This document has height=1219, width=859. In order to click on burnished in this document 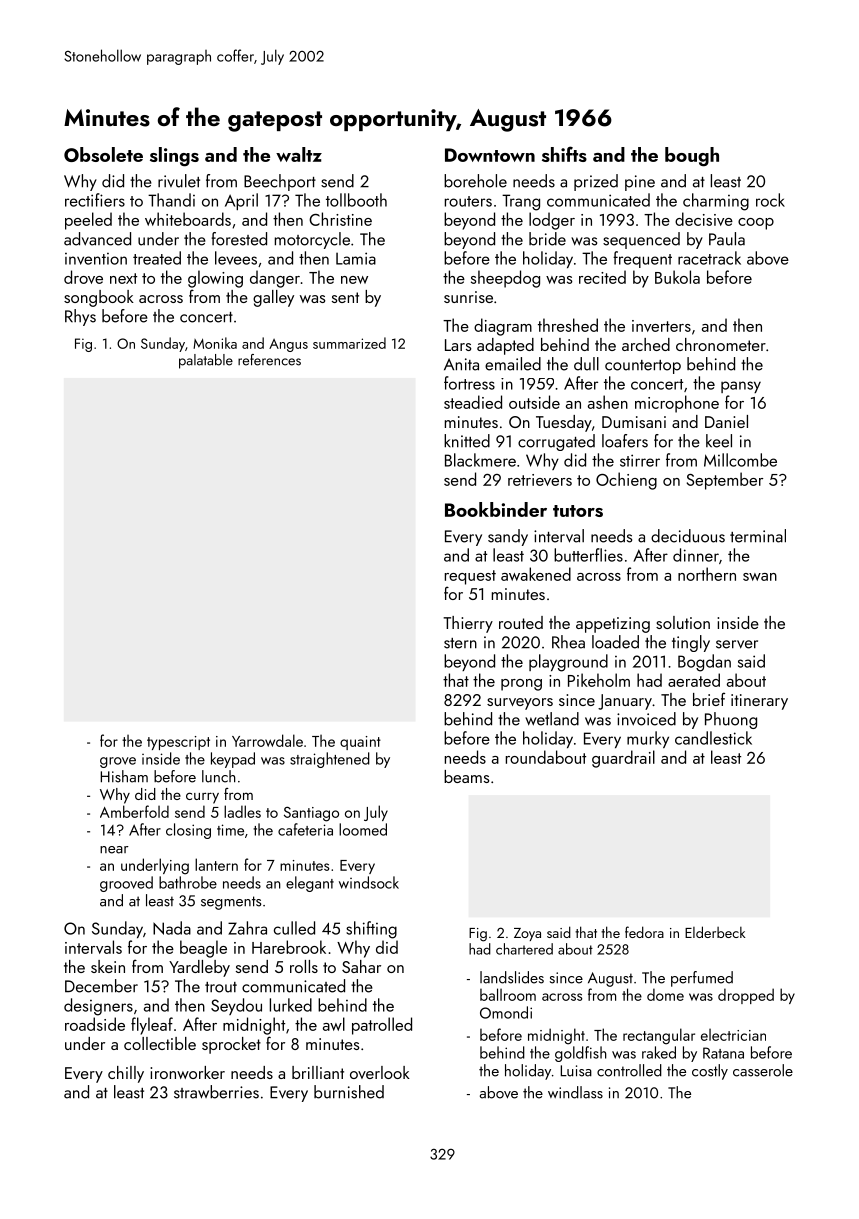, I will do `click(349, 1092)`.
